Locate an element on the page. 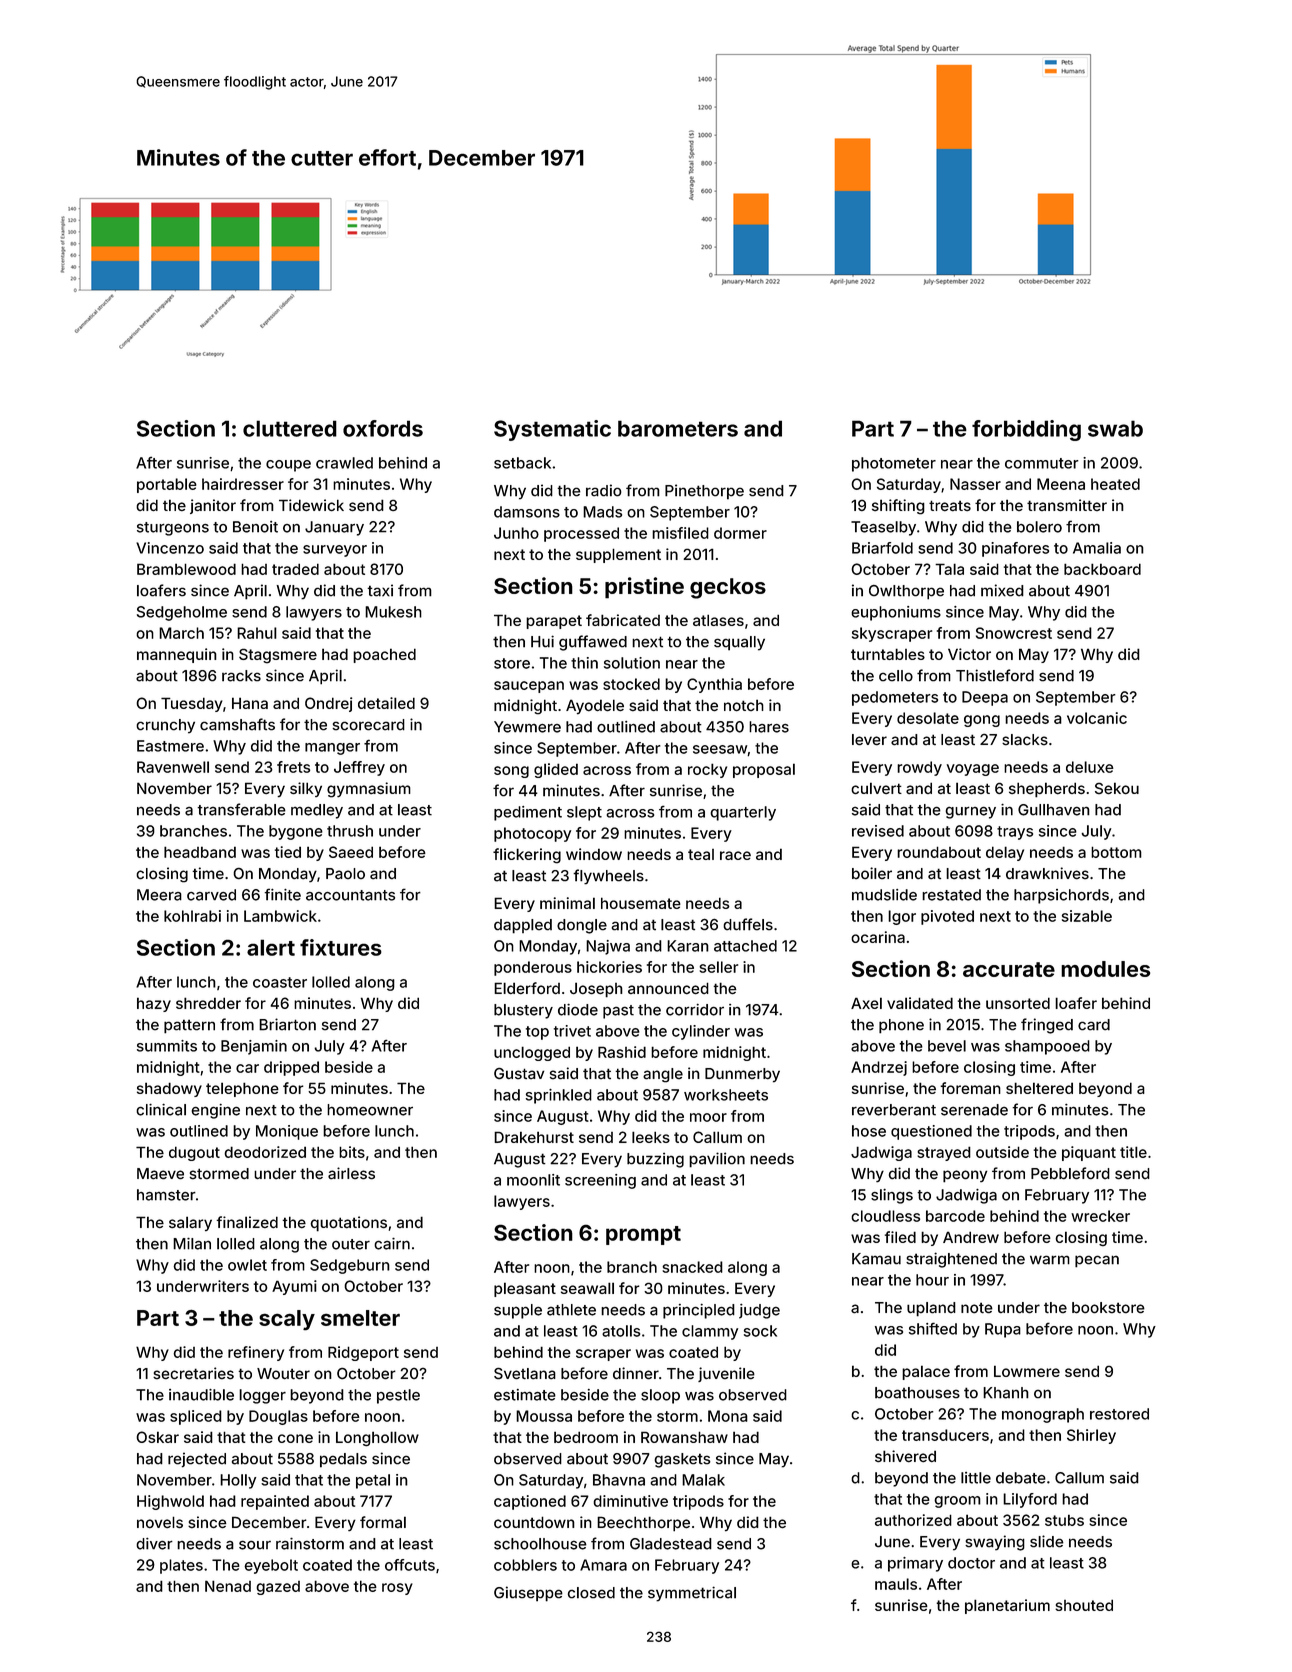  song is located at coordinates (511, 772).
